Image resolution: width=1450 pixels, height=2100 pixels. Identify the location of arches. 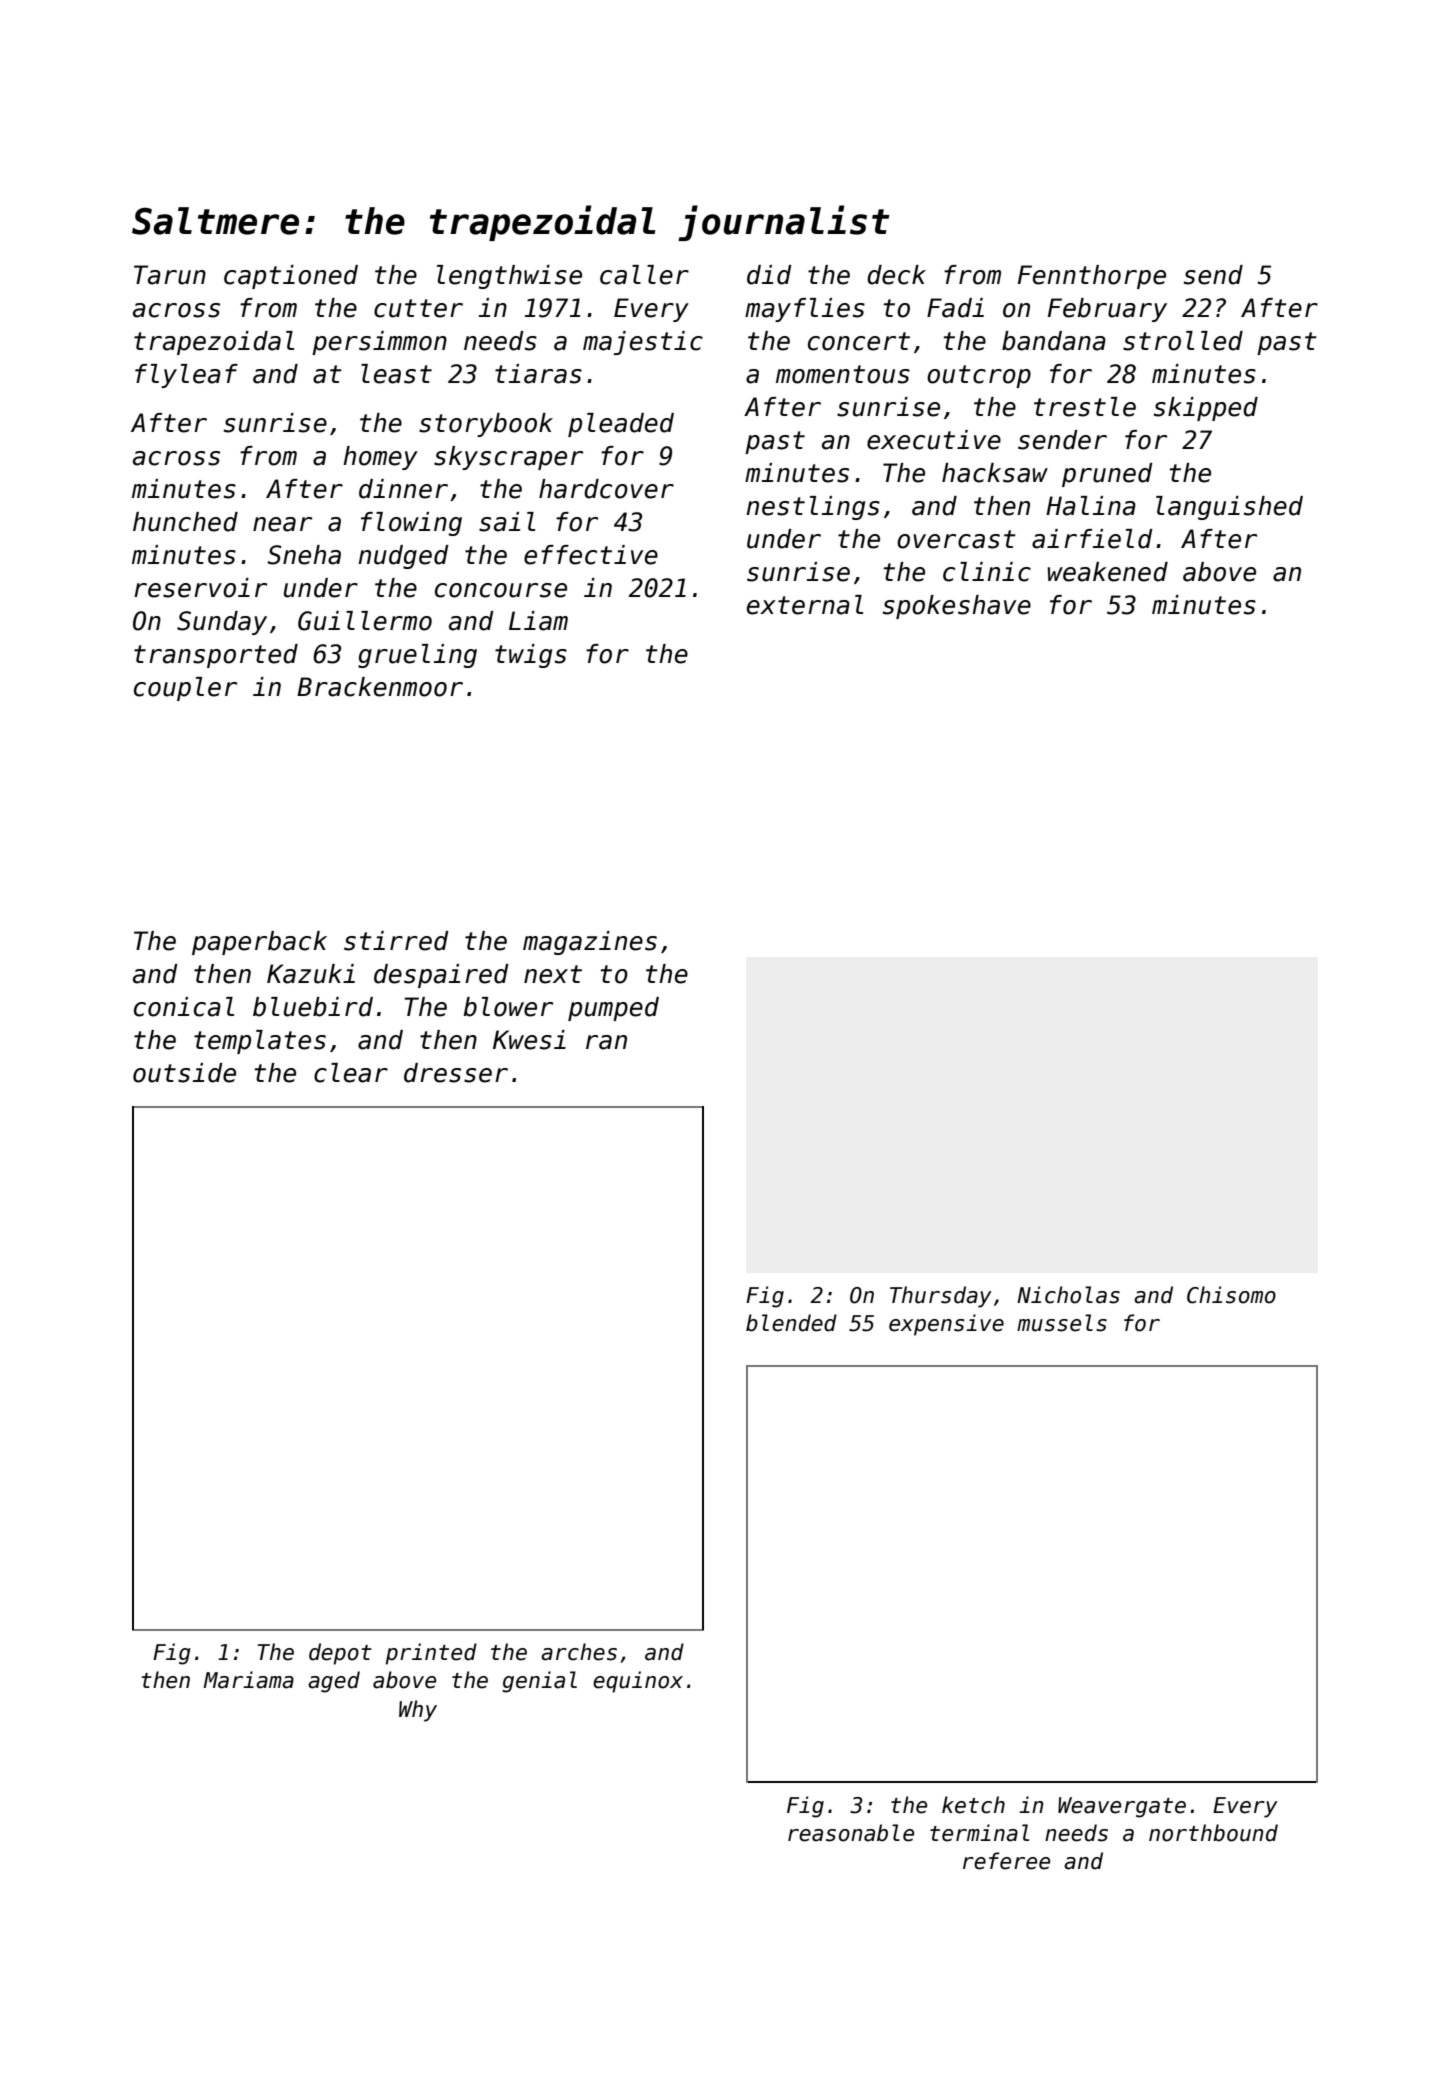
(579, 1652).
